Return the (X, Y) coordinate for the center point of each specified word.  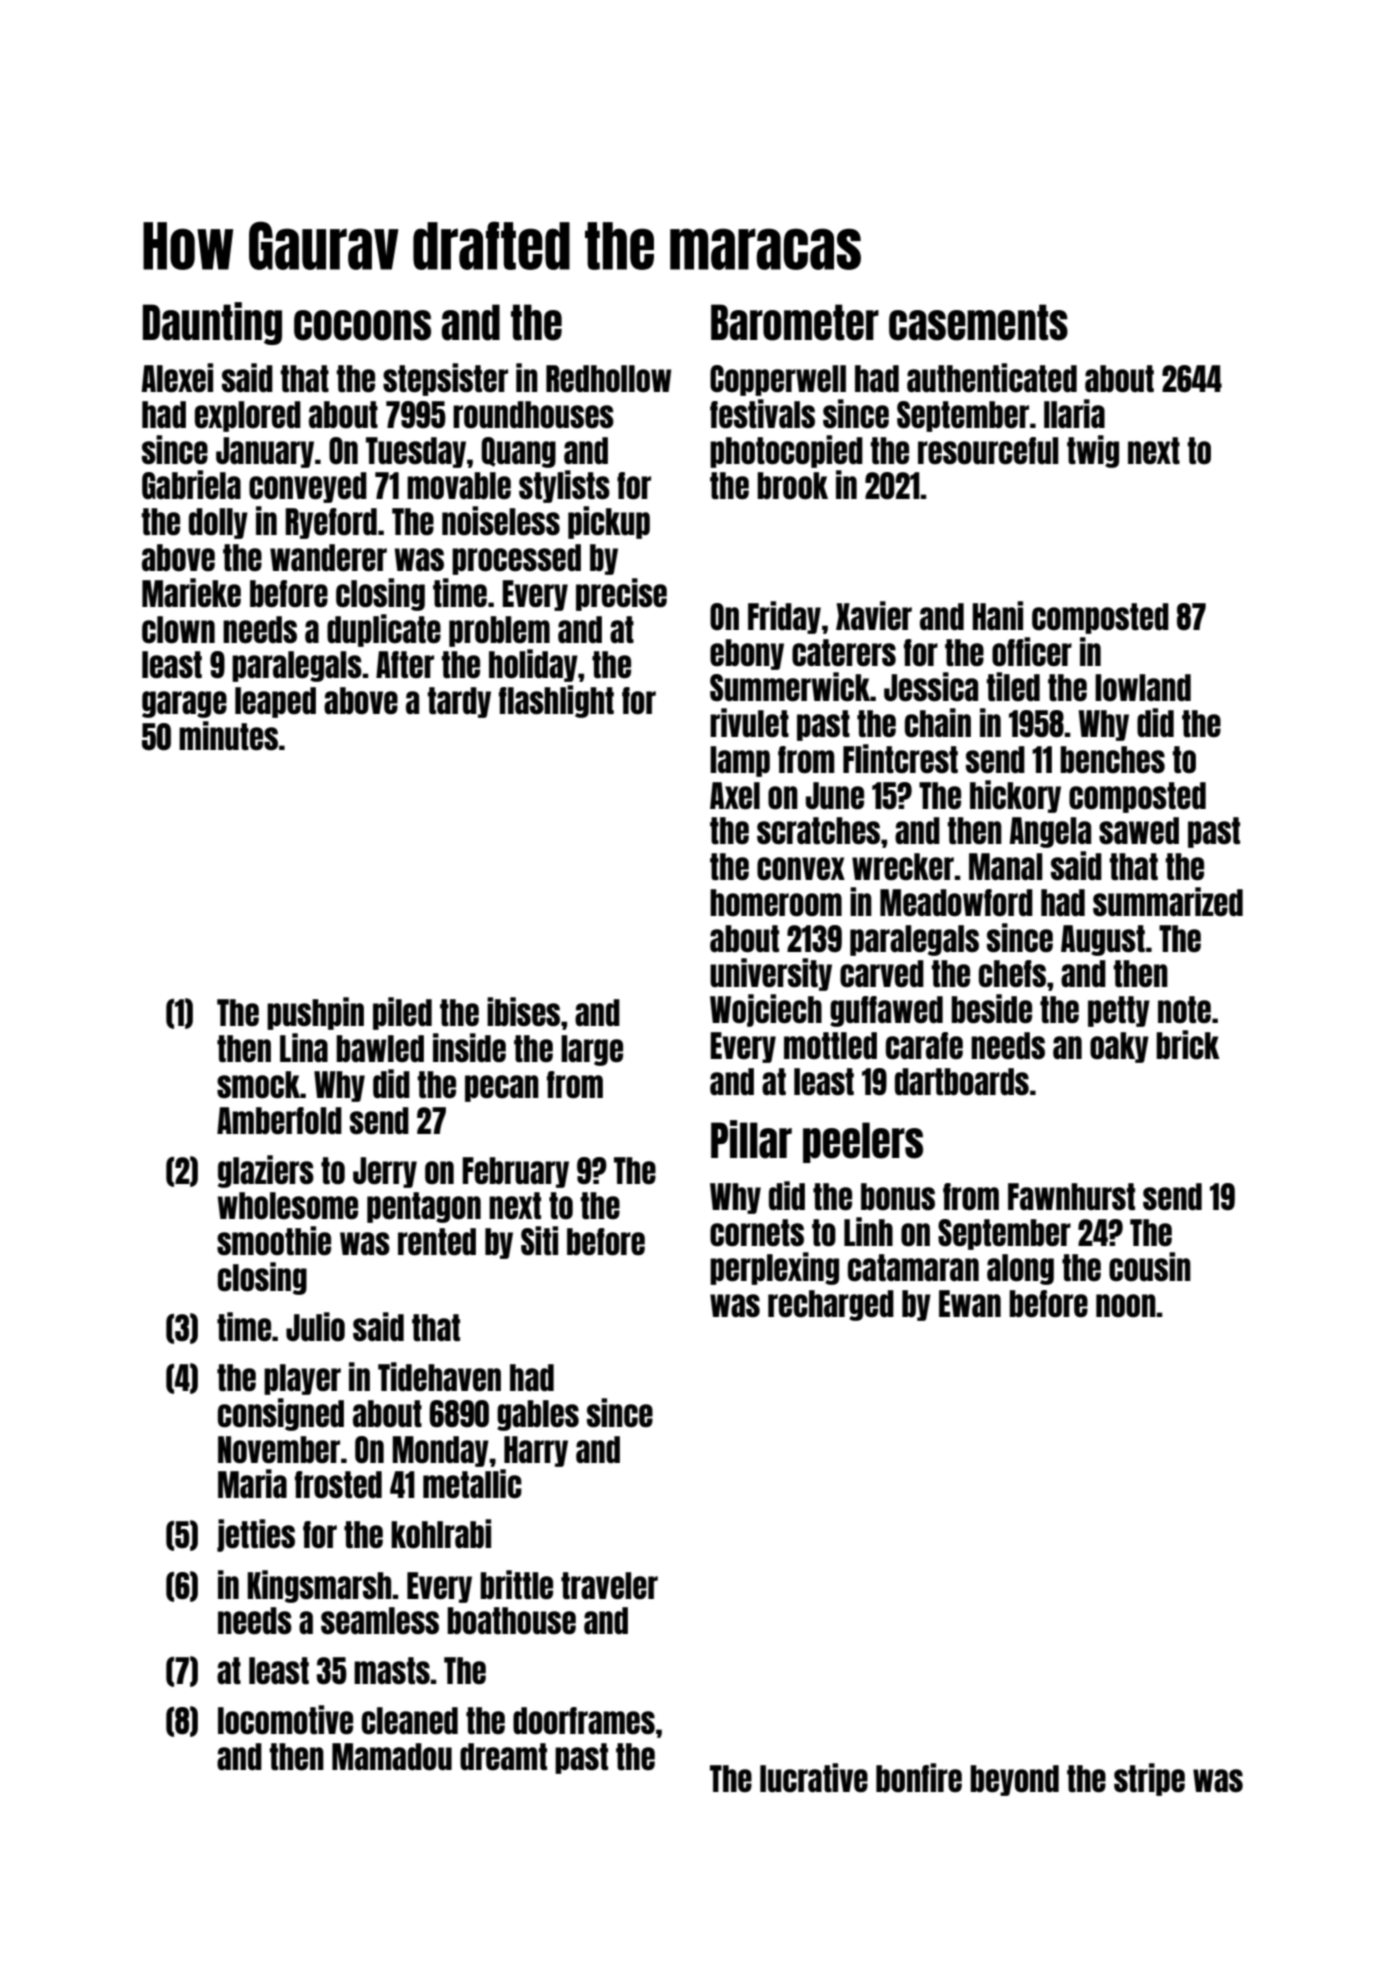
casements (978, 322)
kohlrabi (441, 1534)
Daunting (212, 323)
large (592, 1050)
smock (259, 1085)
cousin (1150, 1267)
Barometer (795, 322)
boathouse (511, 1621)
